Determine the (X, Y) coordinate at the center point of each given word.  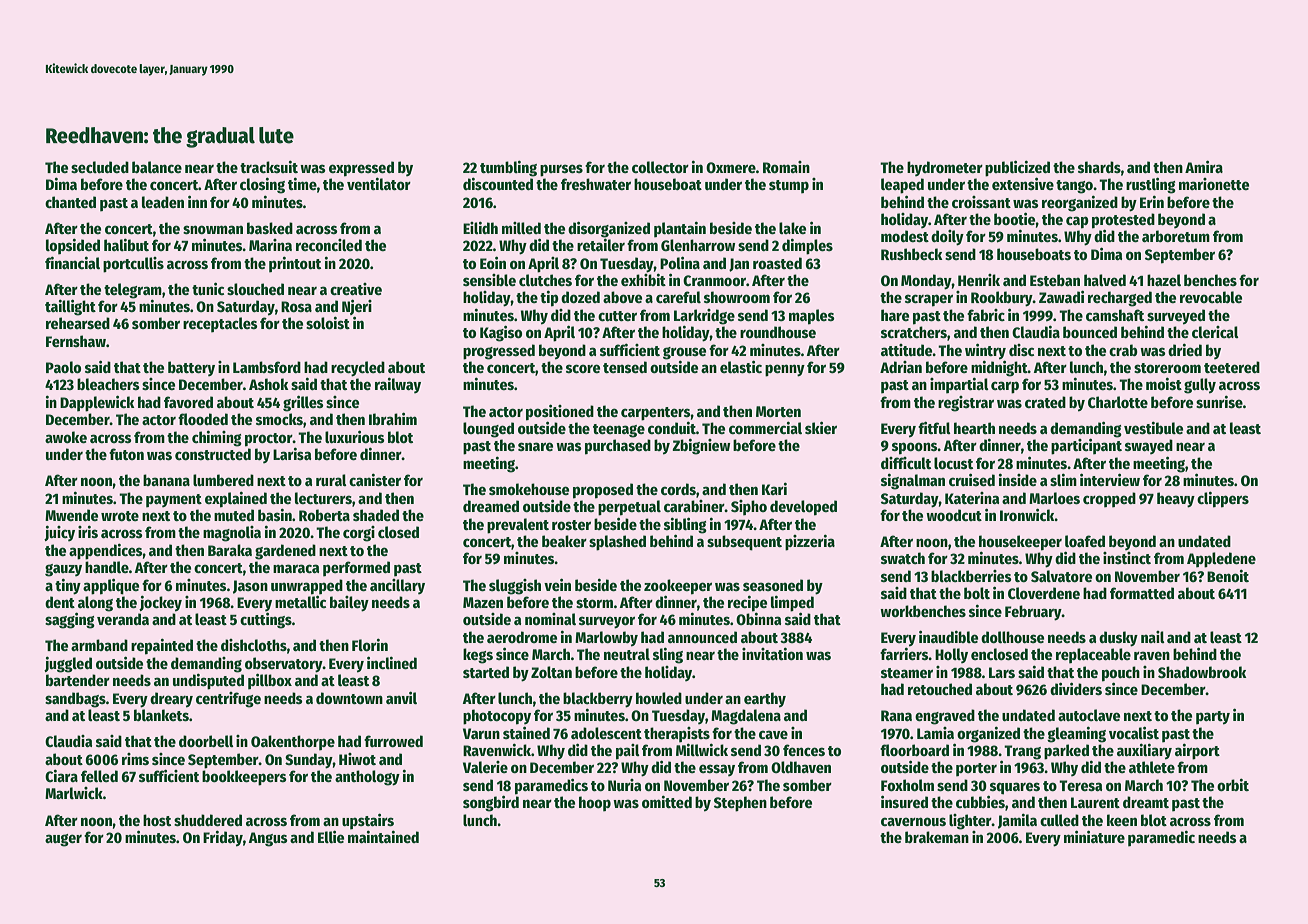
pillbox (270, 681)
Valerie (485, 767)
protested (1123, 221)
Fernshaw (76, 341)
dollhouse (1012, 637)
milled (521, 228)
